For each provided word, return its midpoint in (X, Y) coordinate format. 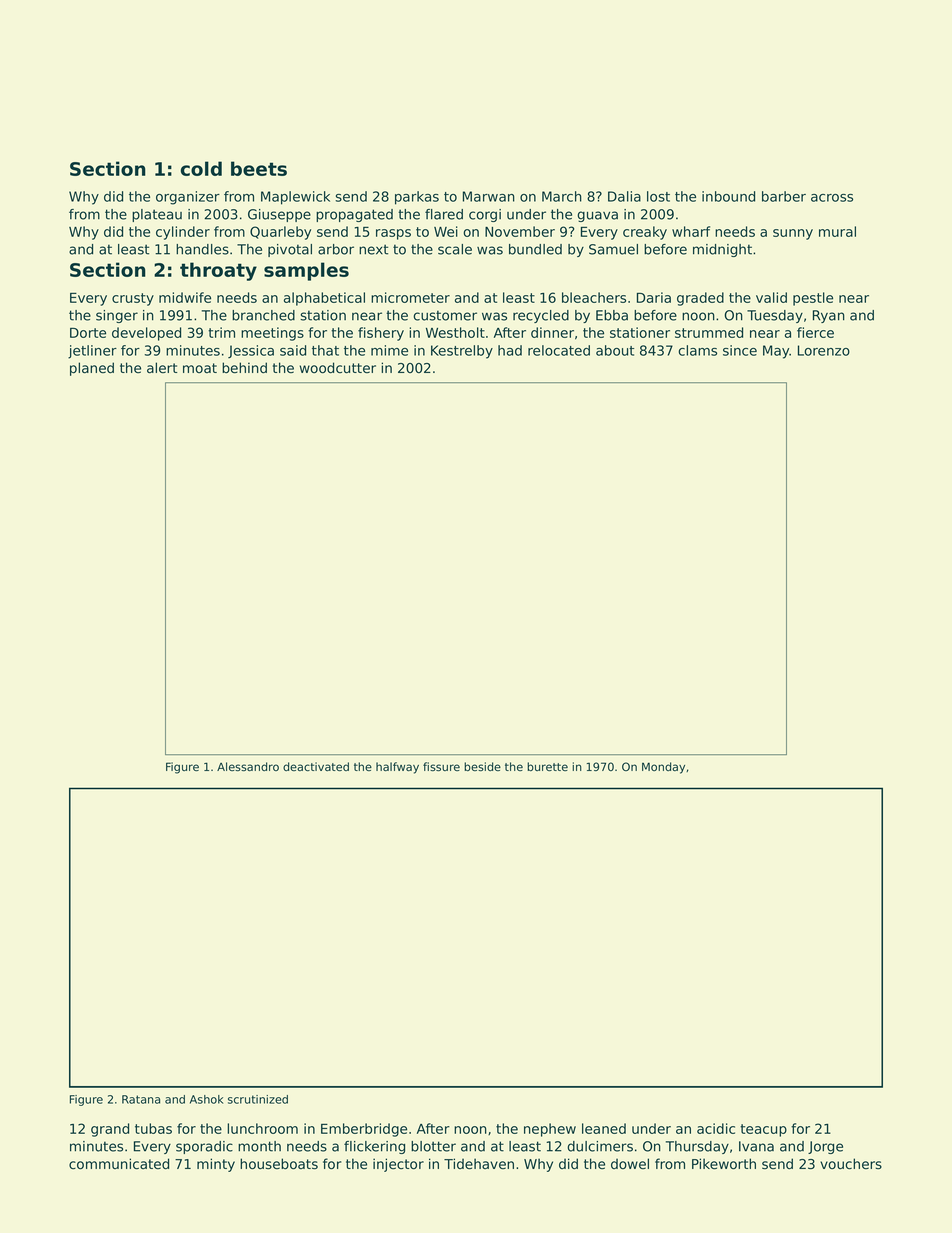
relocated (559, 350)
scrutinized (258, 1099)
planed (92, 369)
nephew (550, 1130)
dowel (630, 1163)
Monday (663, 768)
